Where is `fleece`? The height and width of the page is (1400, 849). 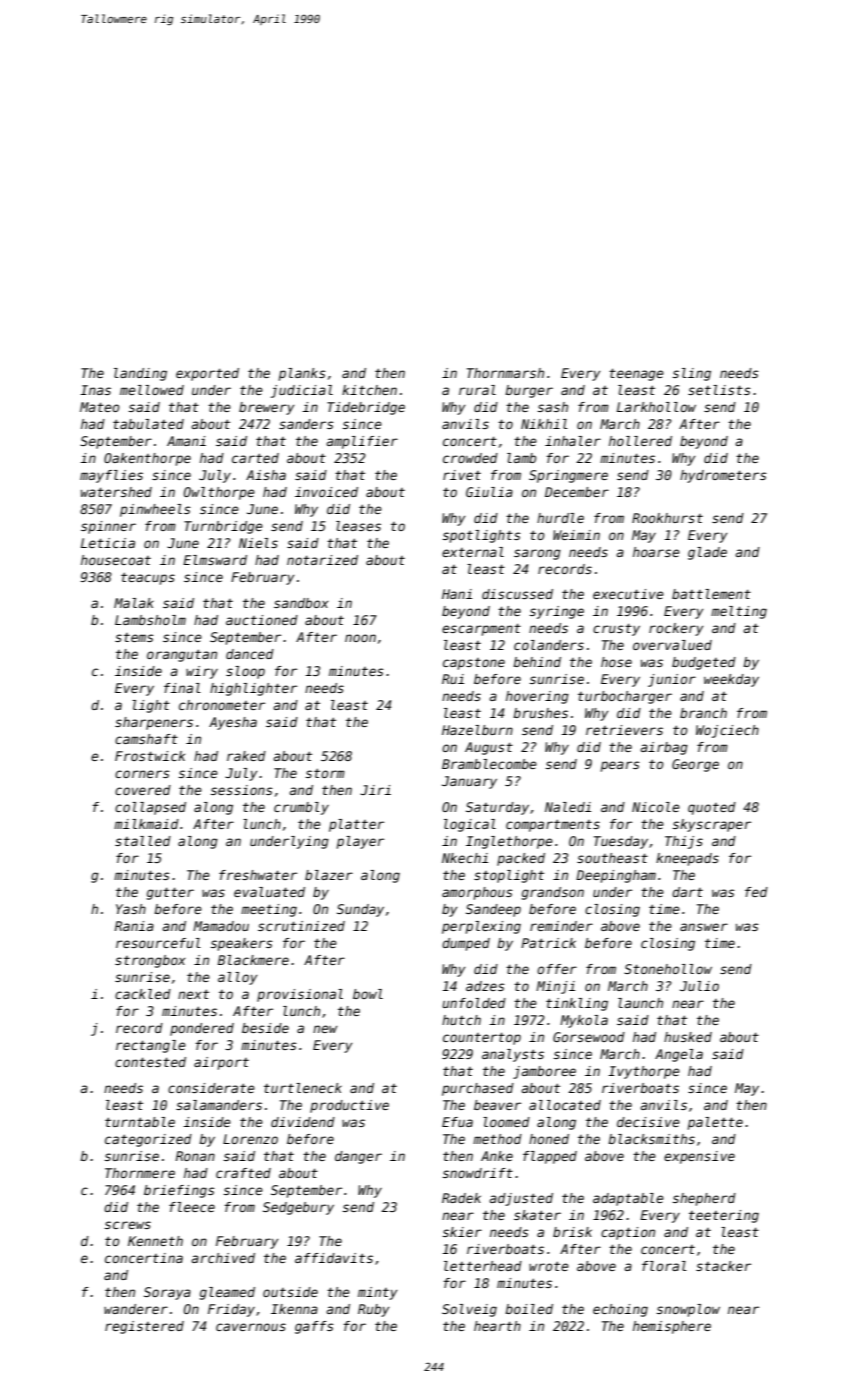 fleece is located at coordinates (192, 1207).
